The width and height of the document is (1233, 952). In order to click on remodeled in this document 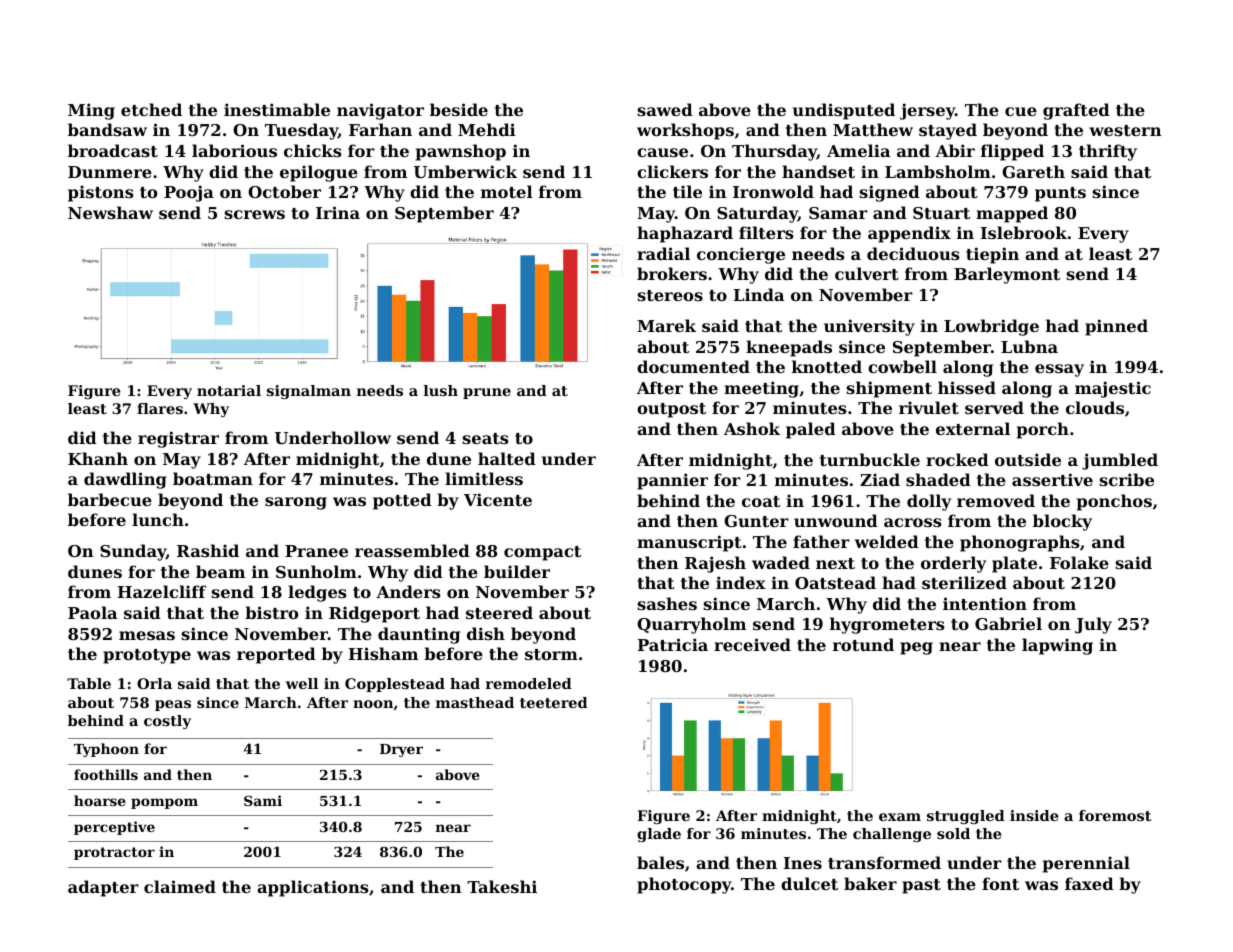, I will do `click(529, 683)`.
